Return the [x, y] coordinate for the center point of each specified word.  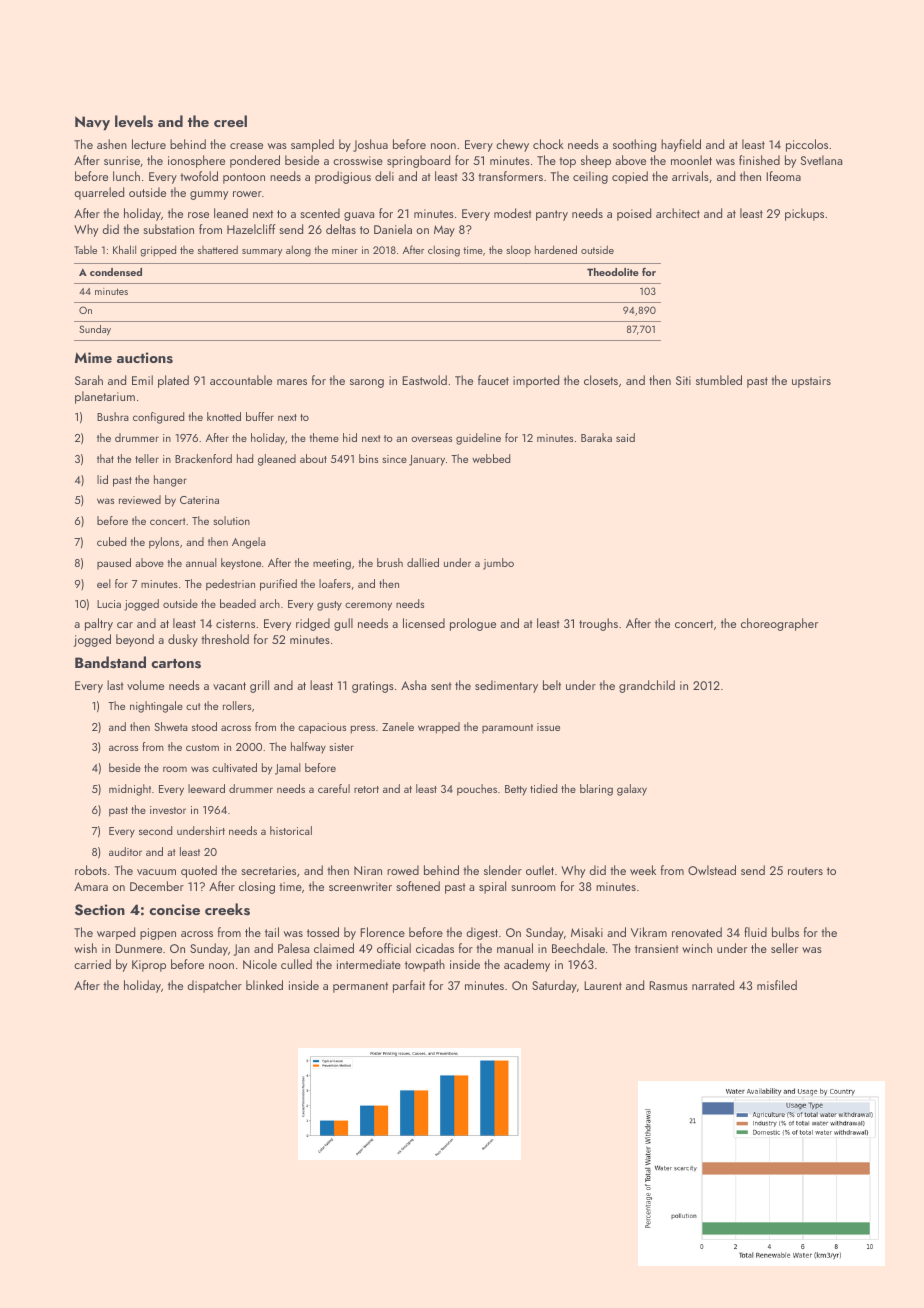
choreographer [779, 624]
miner [345, 250]
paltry [99, 624]
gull [343, 624]
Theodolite [613, 272]
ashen [112, 144]
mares [292, 382]
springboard [418, 161]
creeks [227, 909]
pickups [804, 214]
